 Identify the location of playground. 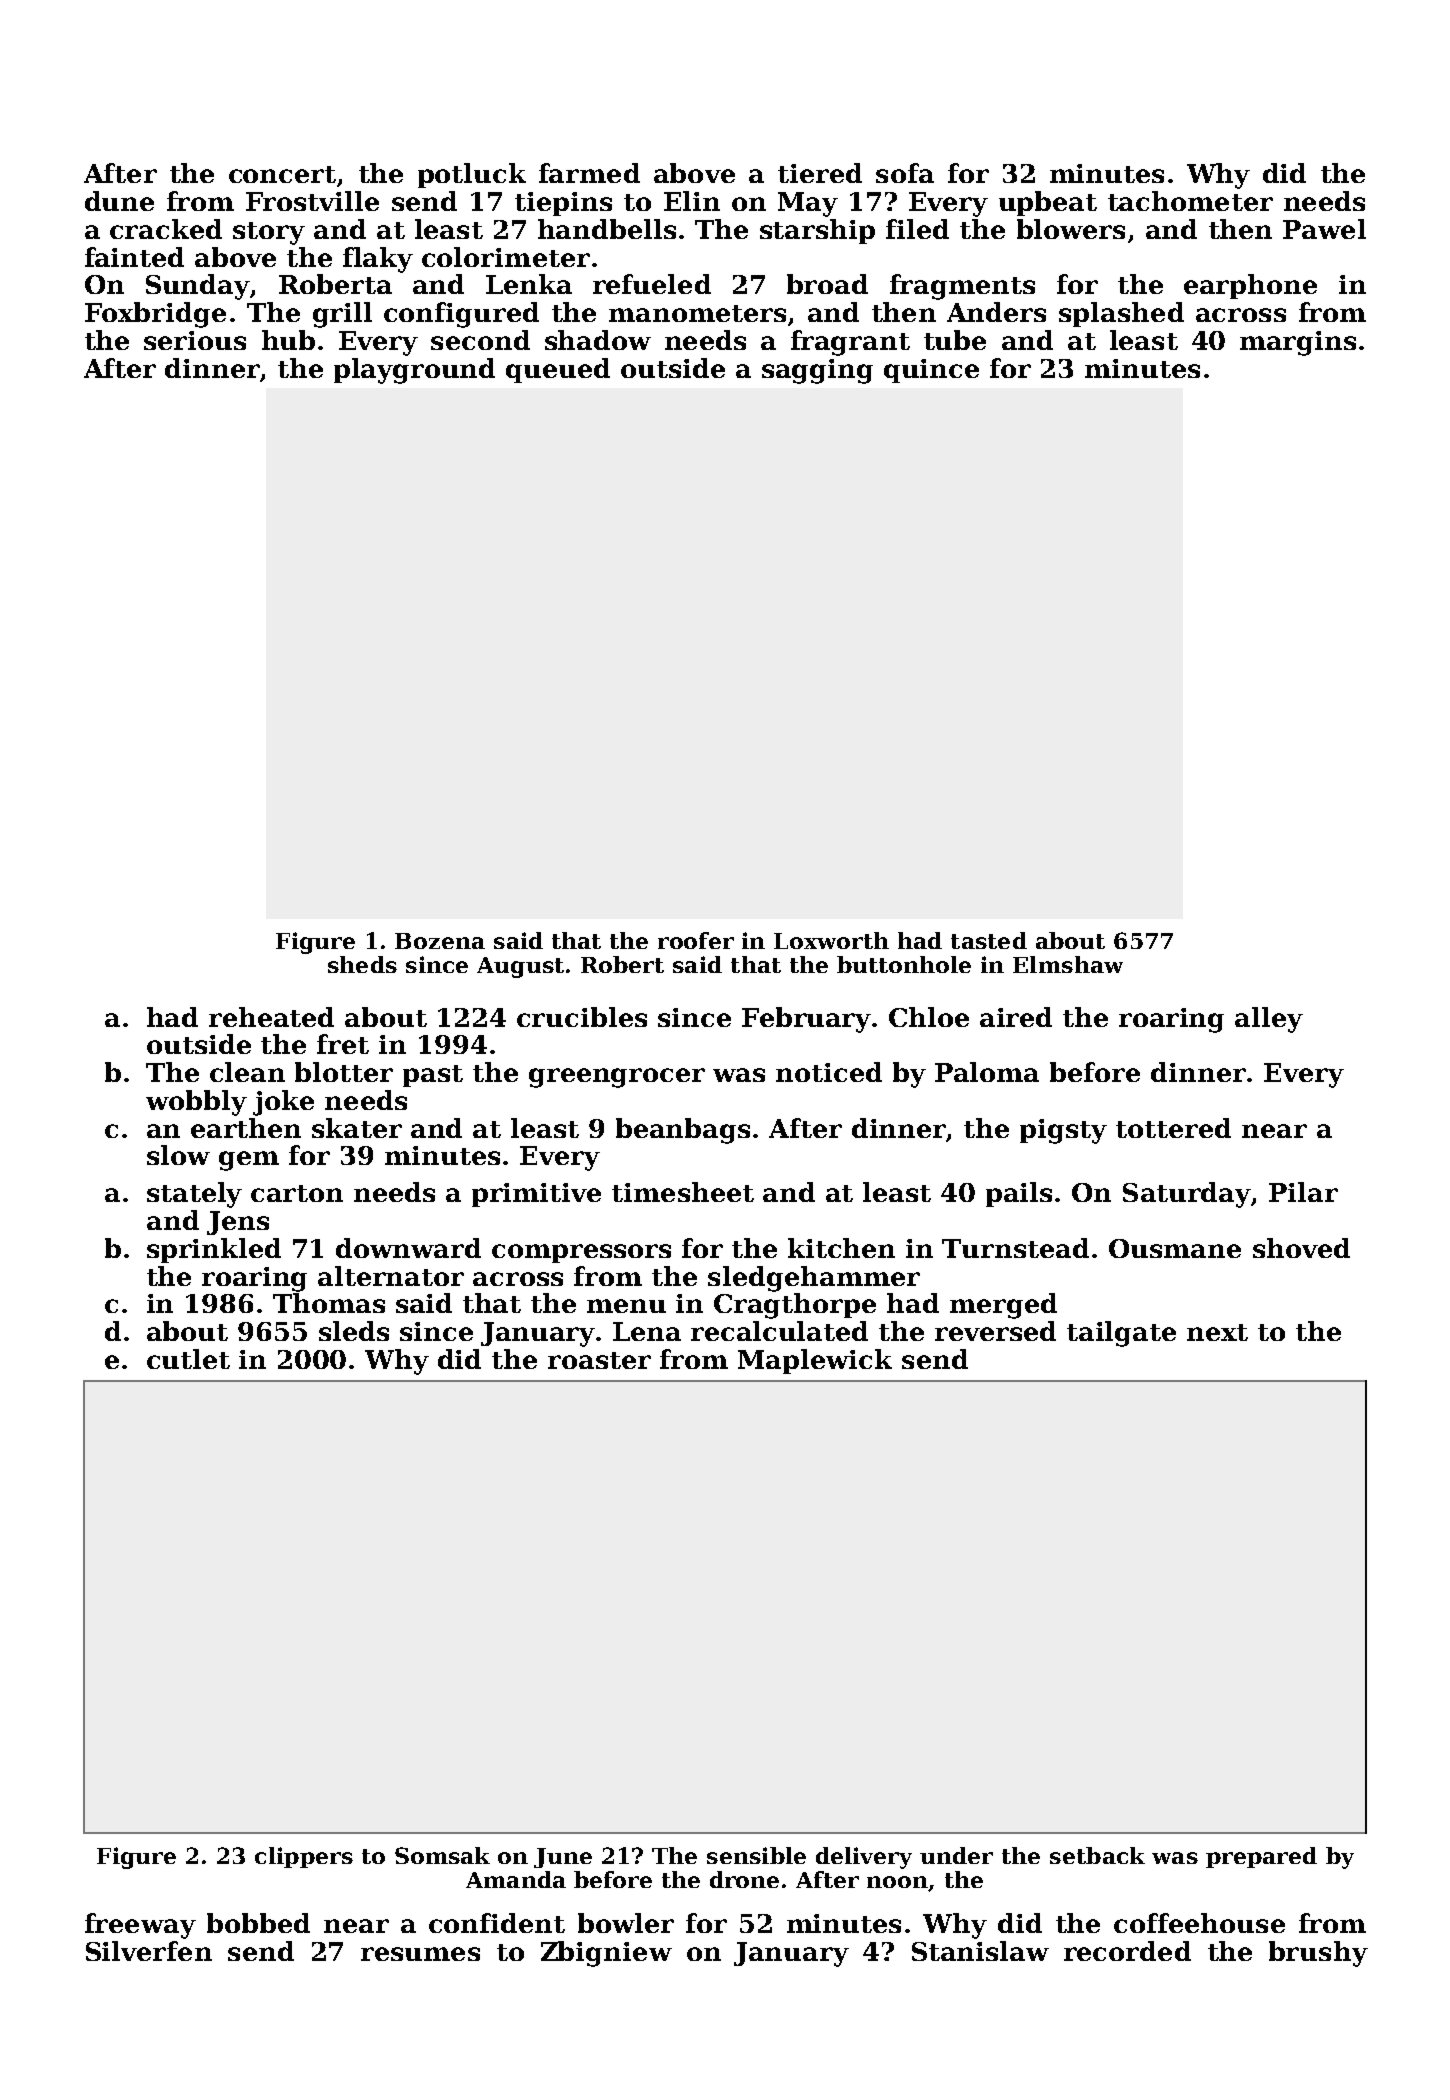
(414, 371).
